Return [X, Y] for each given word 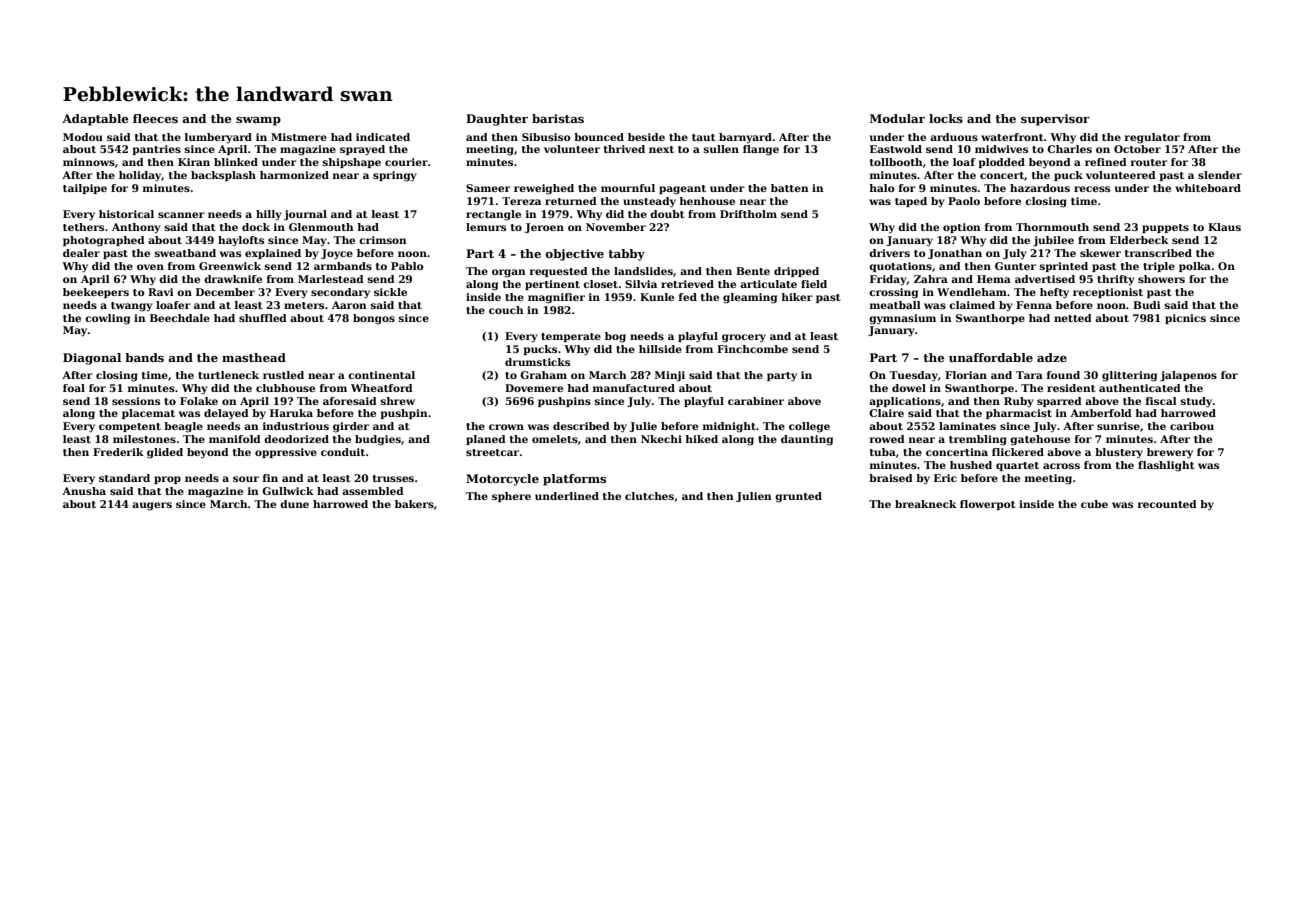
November [616, 227]
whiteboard [1208, 188]
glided [165, 453]
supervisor [1055, 120]
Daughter [497, 120]
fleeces [155, 118]
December [225, 292]
